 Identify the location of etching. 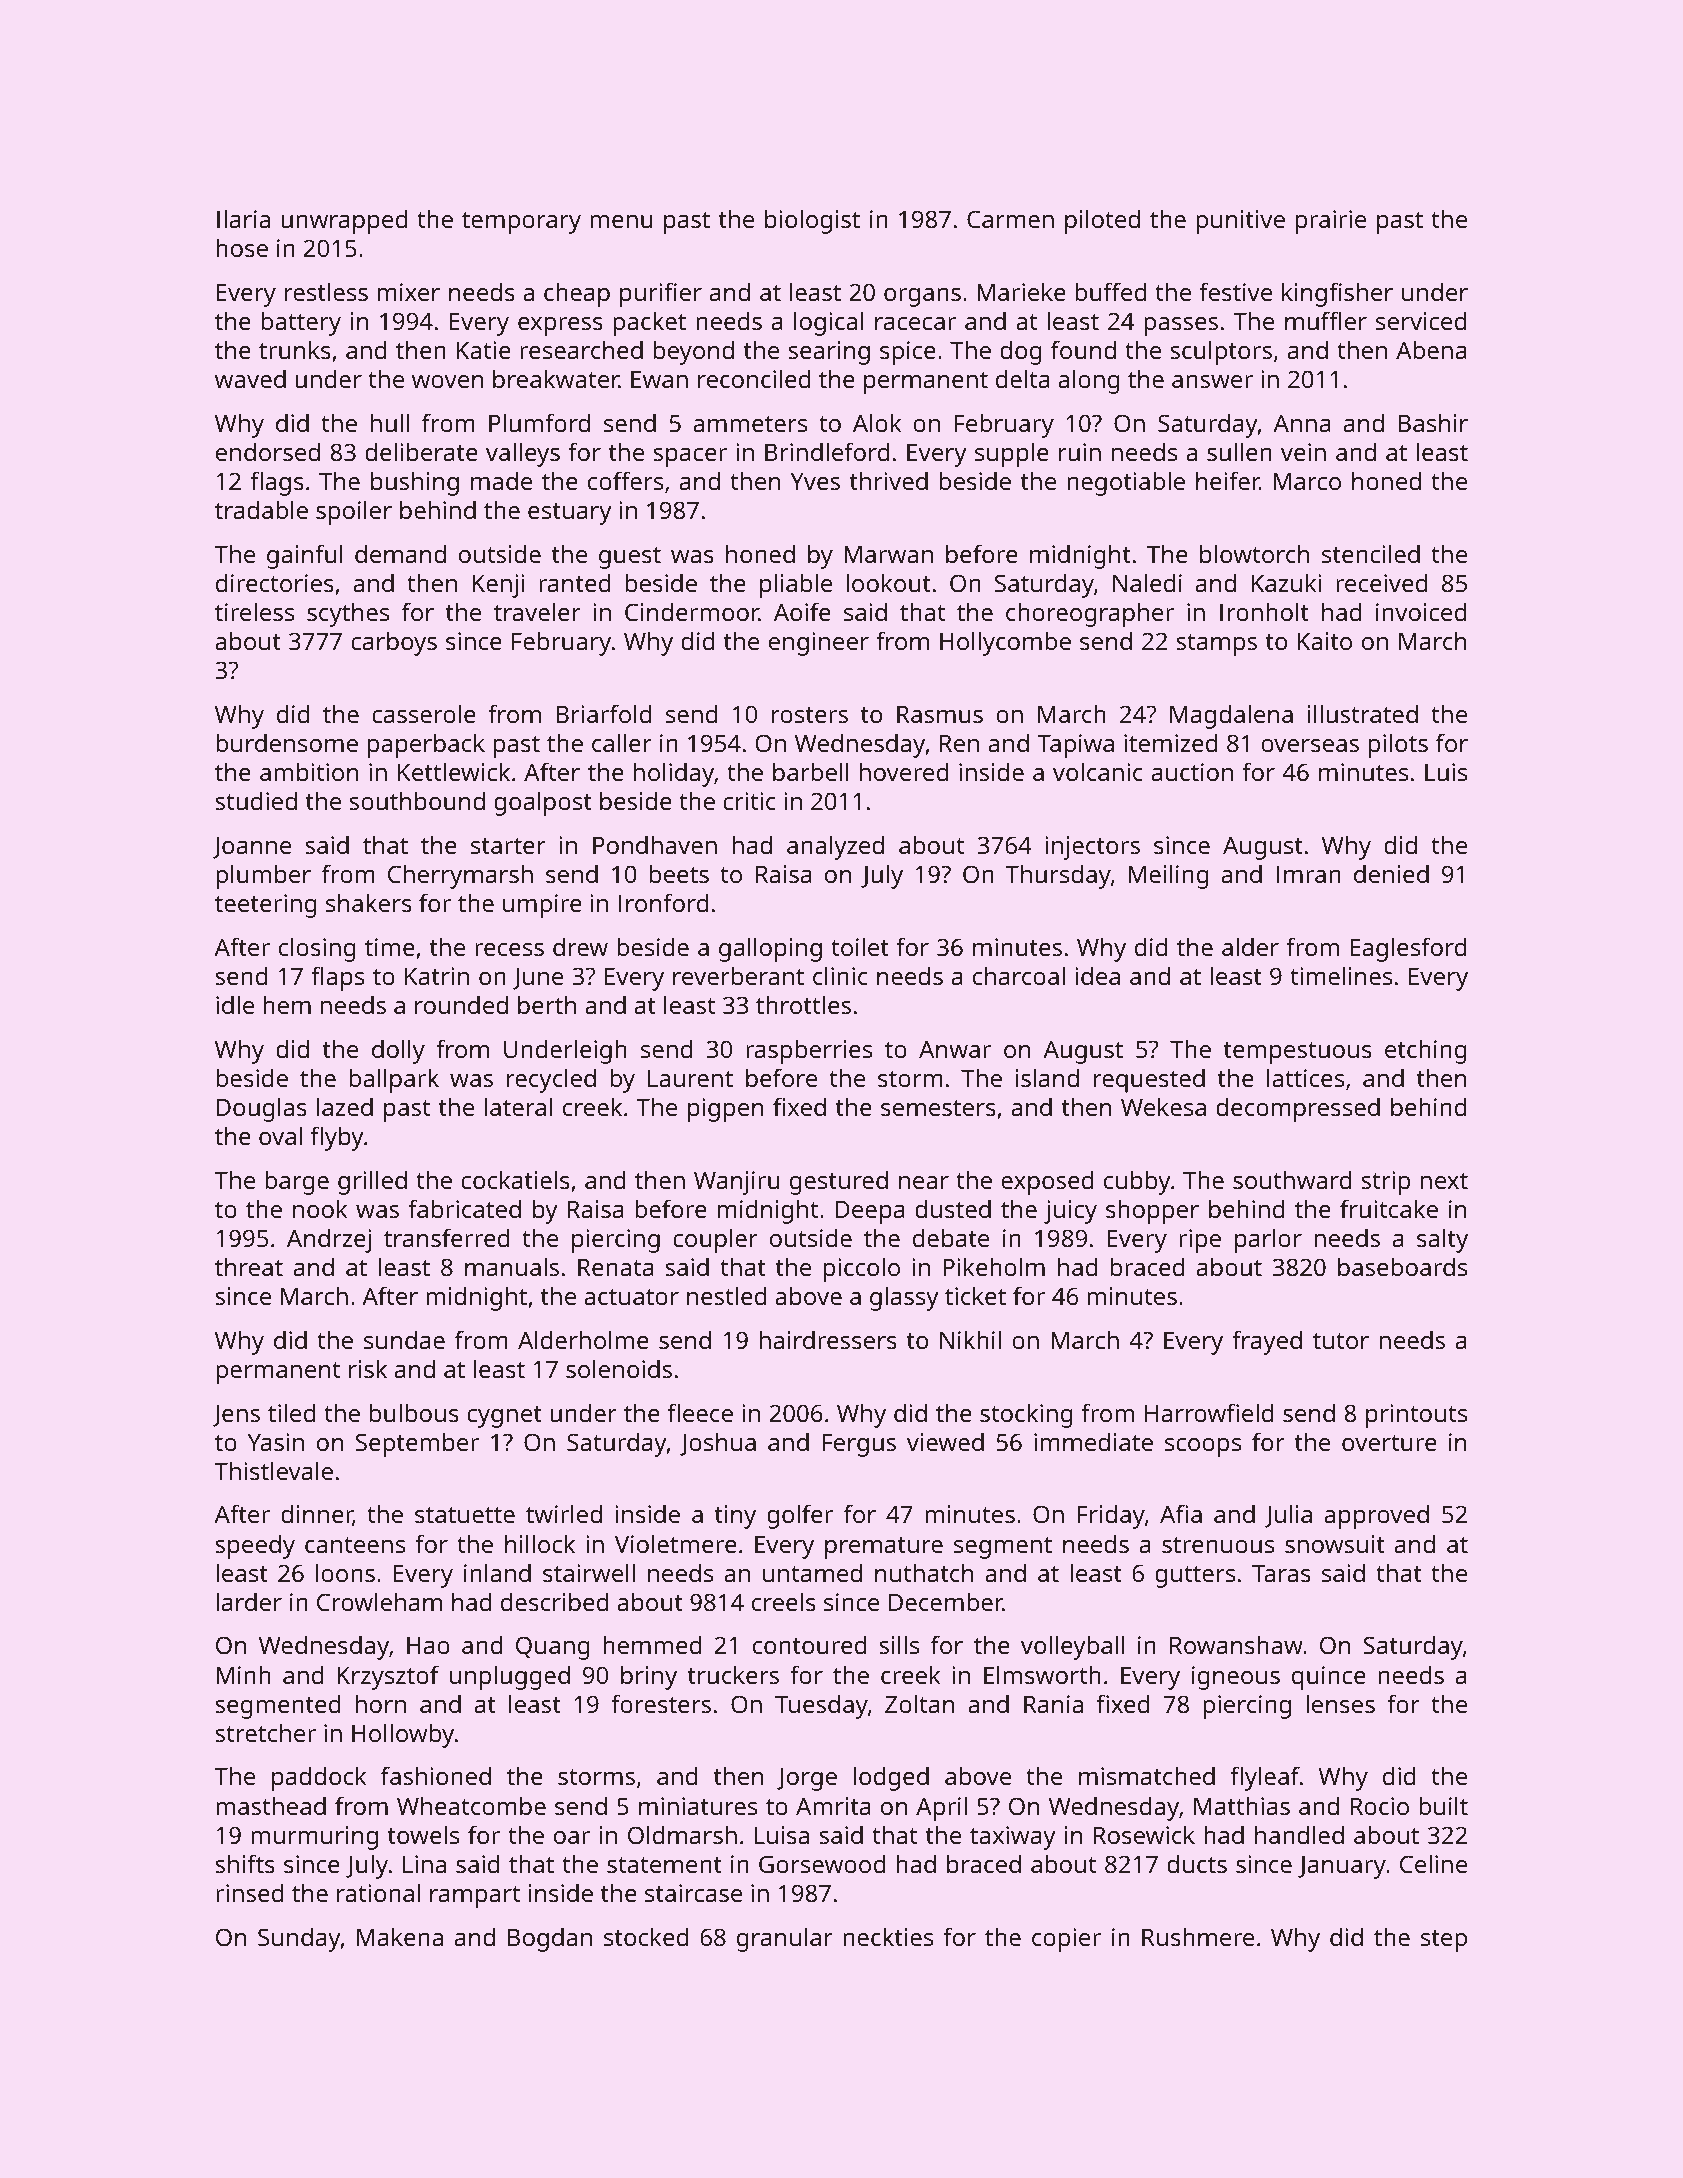
(1426, 1051).
